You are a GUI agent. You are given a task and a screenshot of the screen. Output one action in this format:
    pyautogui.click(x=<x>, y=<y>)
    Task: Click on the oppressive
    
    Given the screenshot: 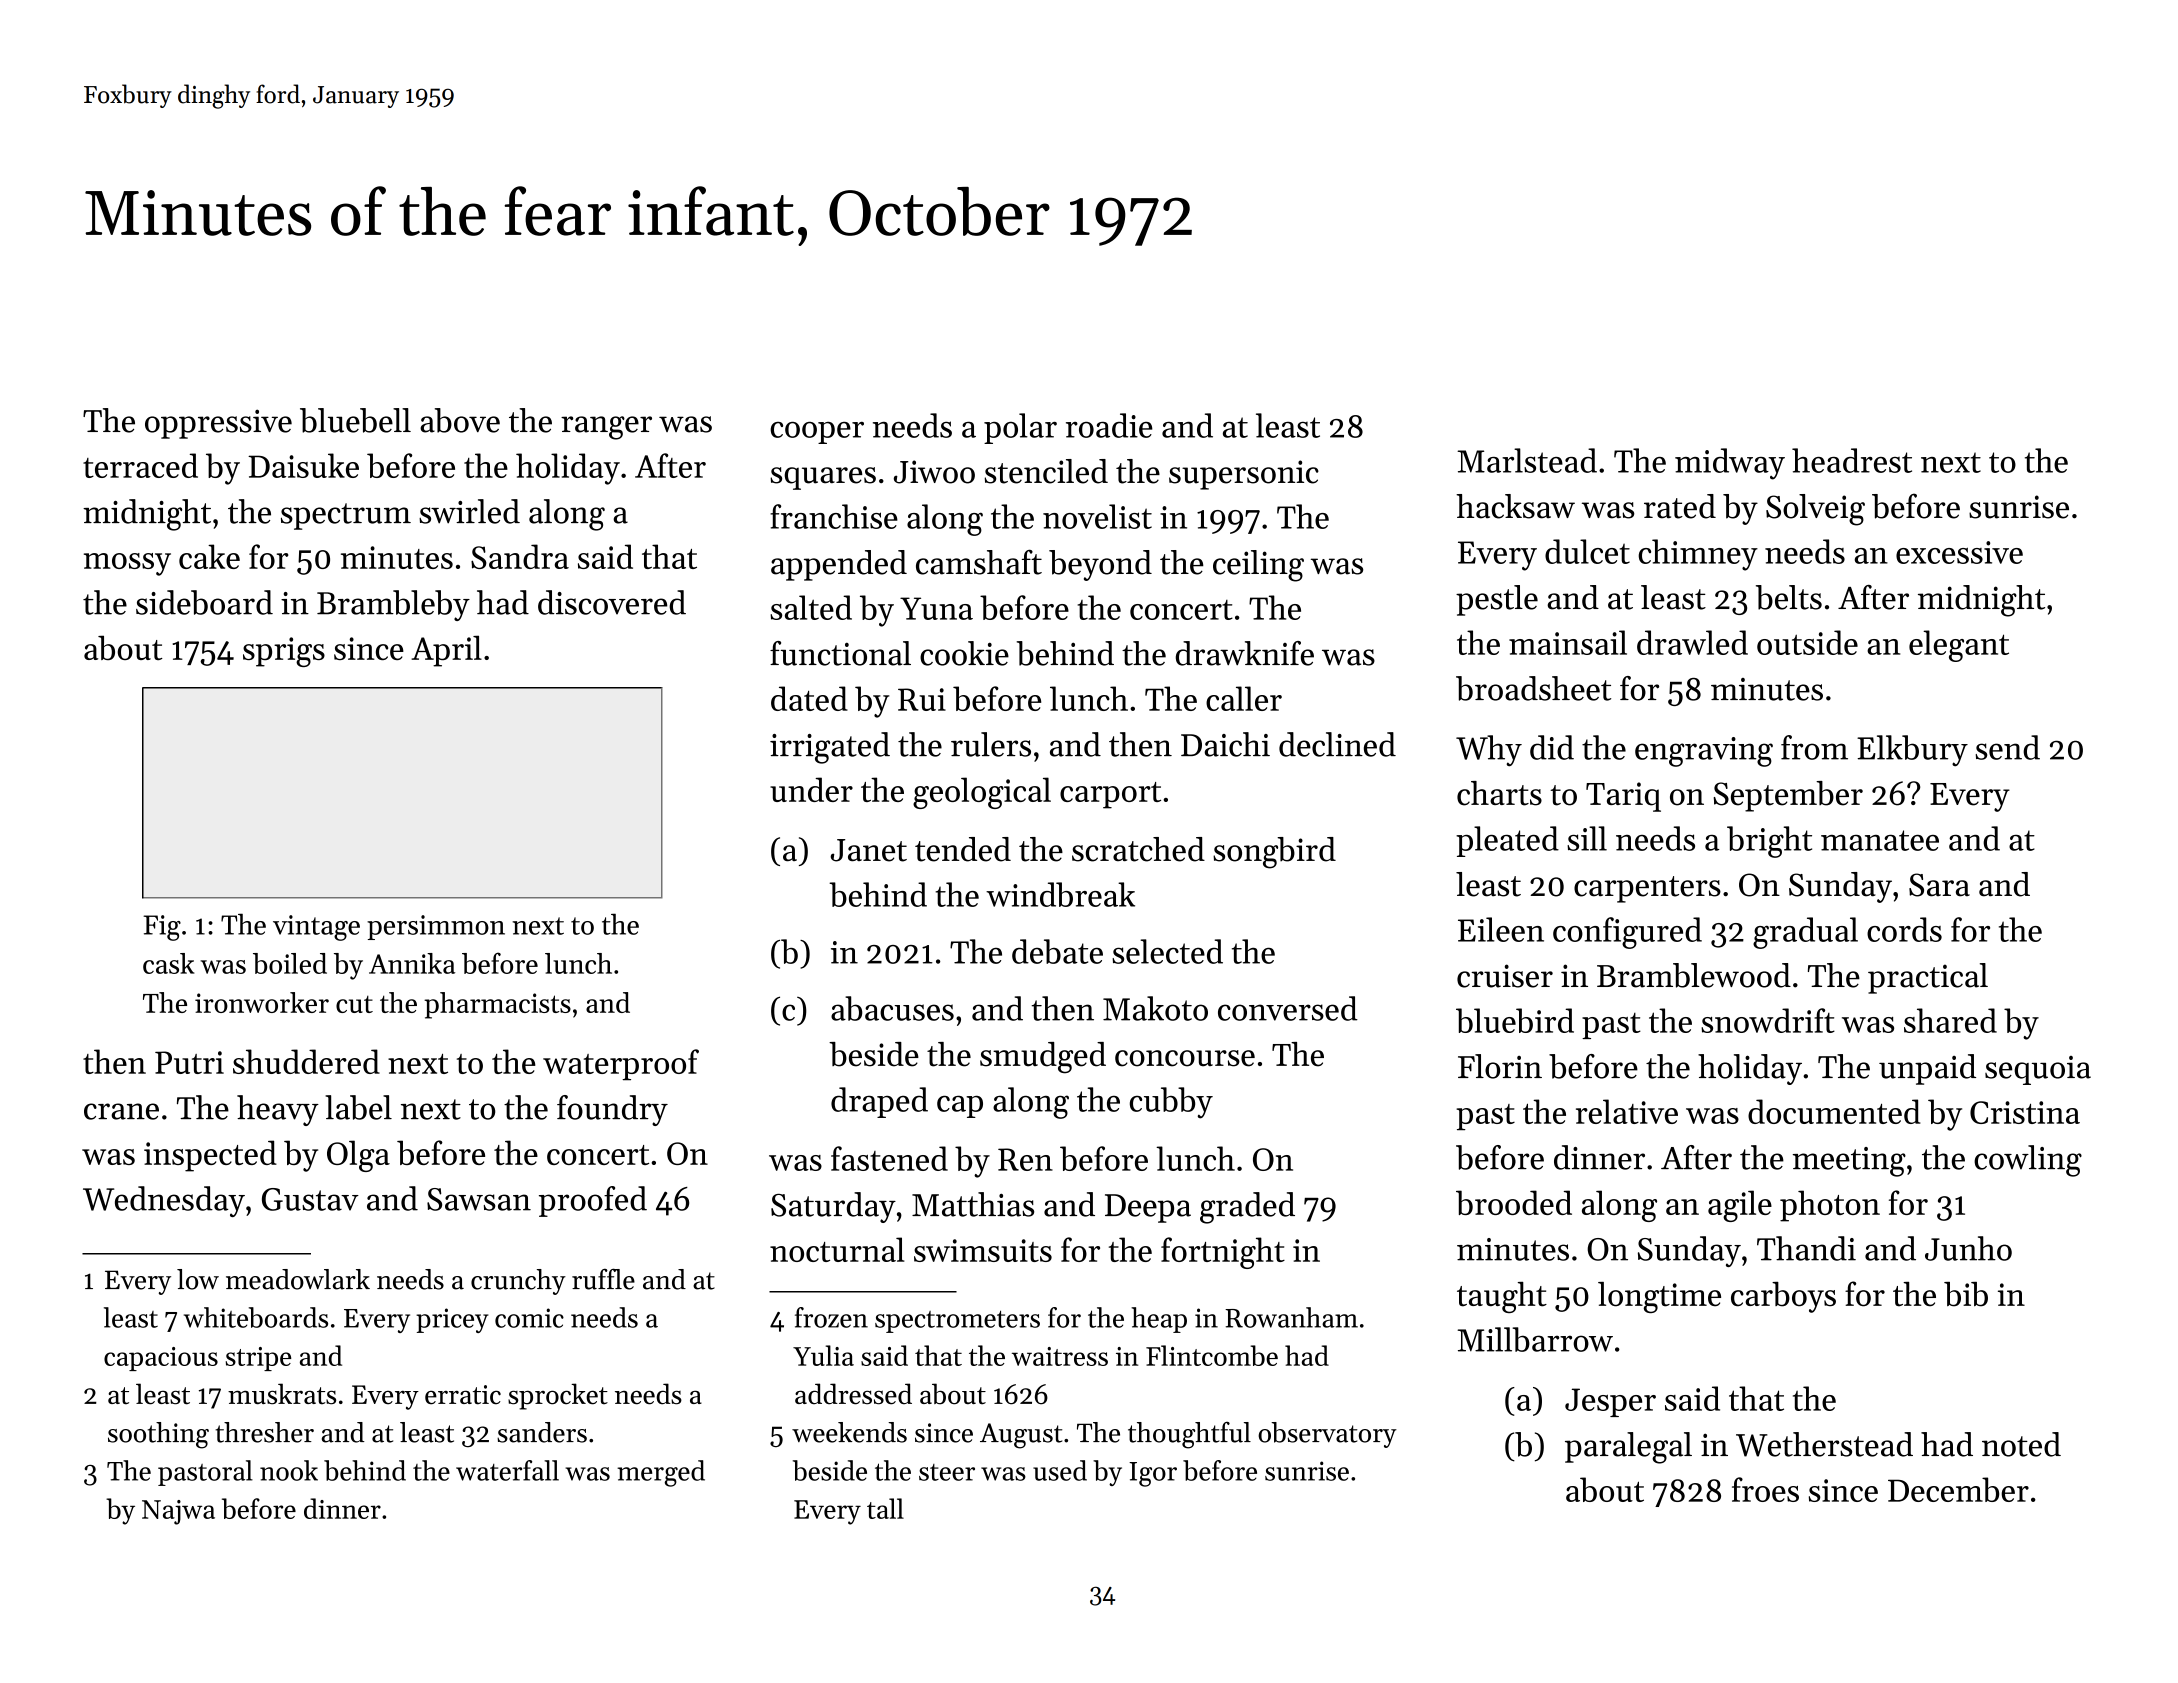 What is the action you would take?
    pyautogui.click(x=218, y=424)
